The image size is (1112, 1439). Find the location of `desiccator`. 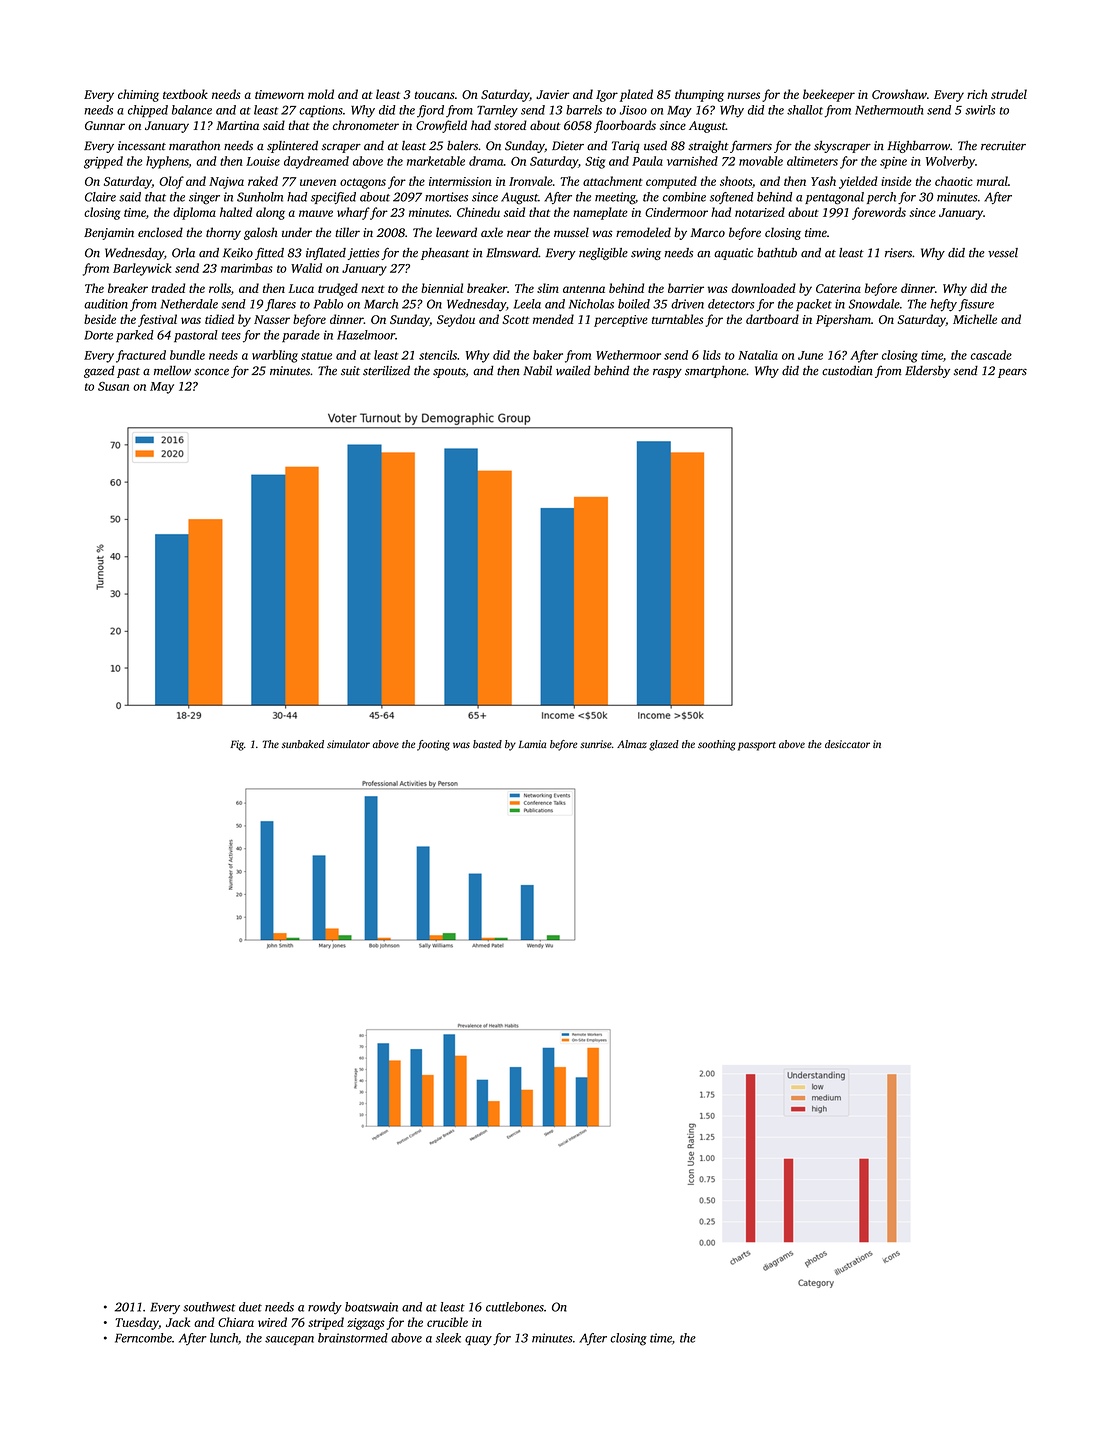

desiccator is located at coordinates (847, 744).
